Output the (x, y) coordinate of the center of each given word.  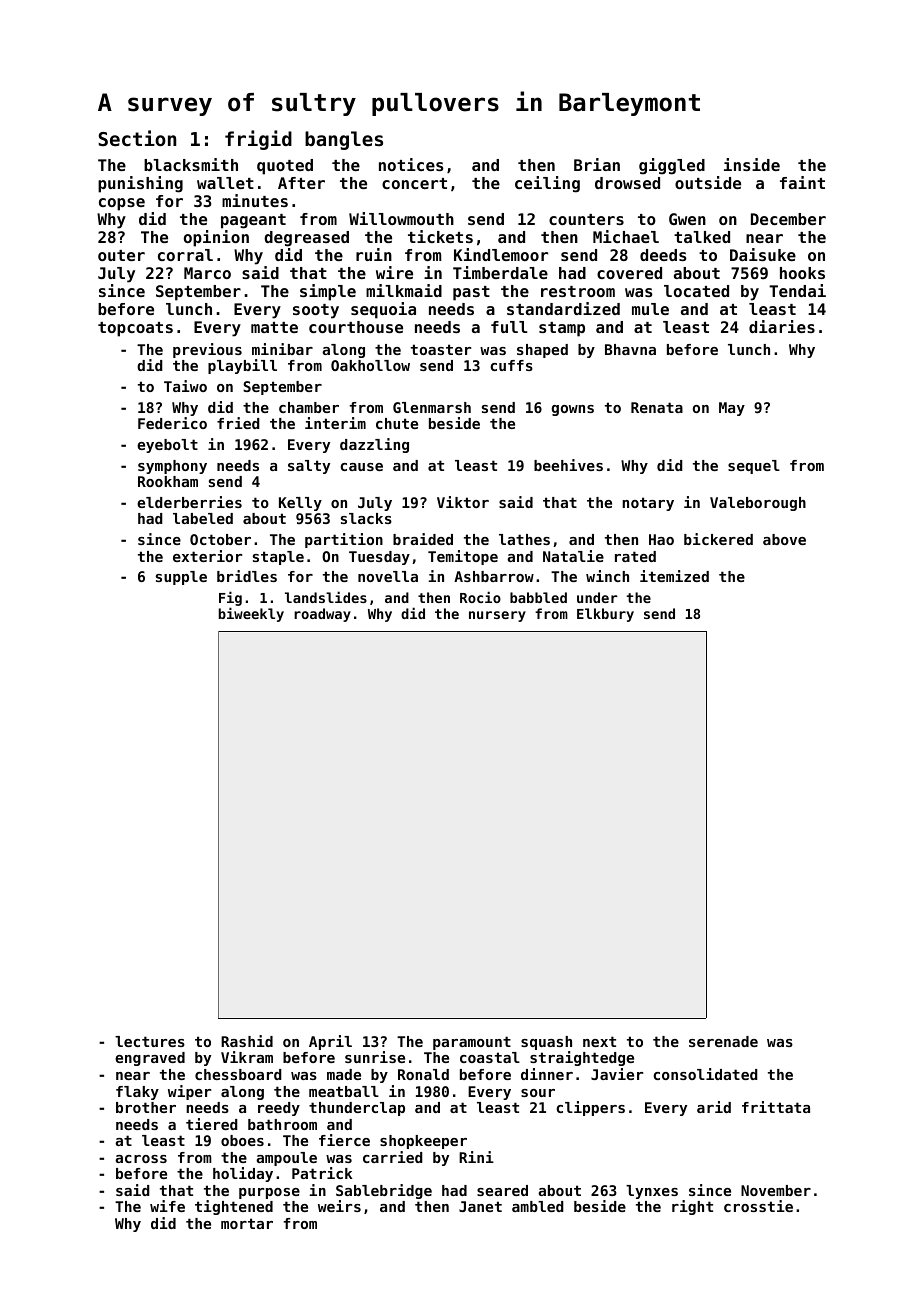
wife (167, 1206)
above (784, 539)
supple (181, 578)
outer (121, 255)
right (692, 1207)
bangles (344, 140)
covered (629, 273)
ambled (538, 1206)
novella (388, 576)
